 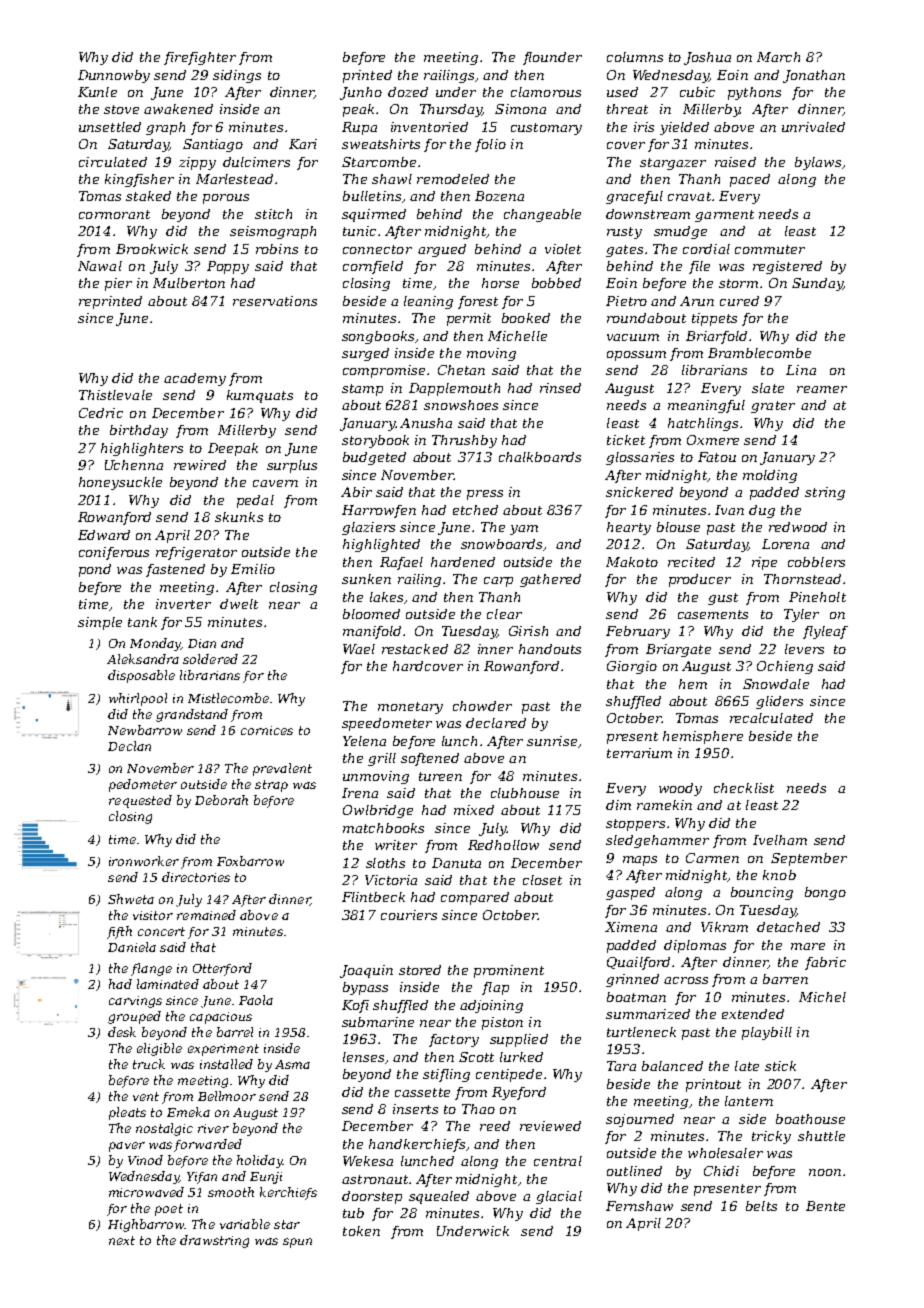 I want to click on prominent, so click(x=509, y=971).
